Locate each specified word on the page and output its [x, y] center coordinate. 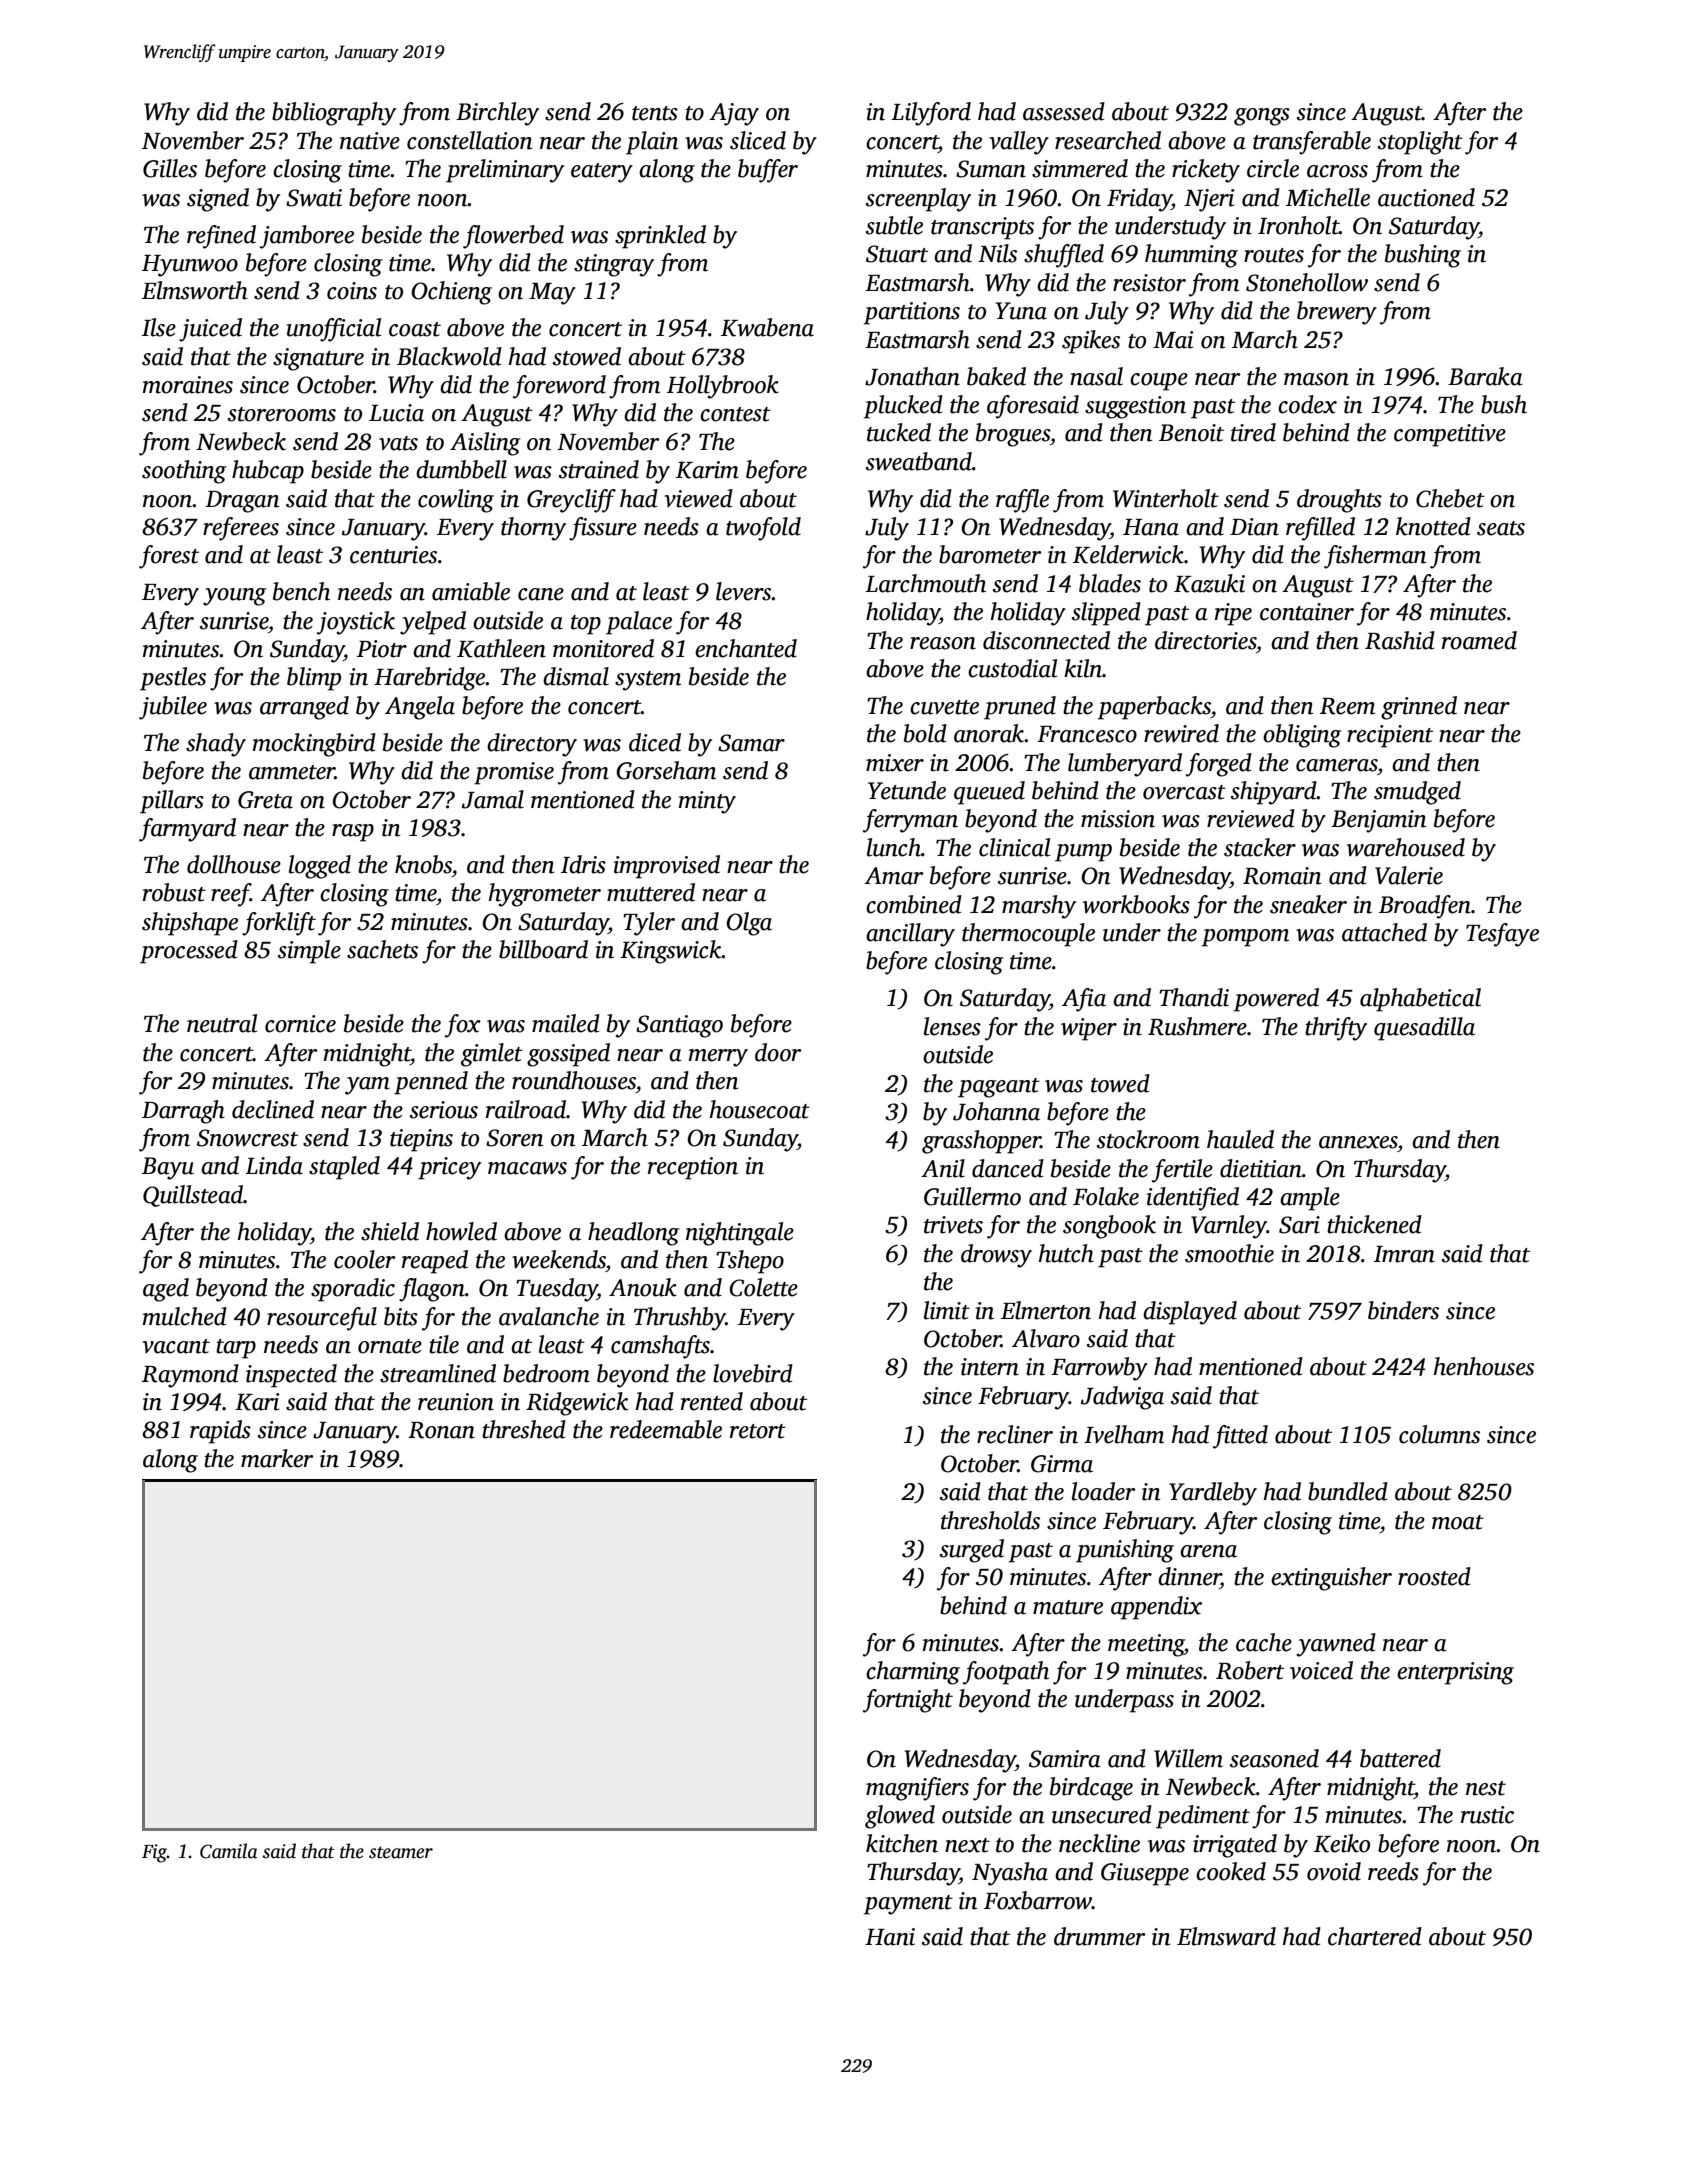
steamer [401, 1852]
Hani [890, 1937]
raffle [1022, 501]
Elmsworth [195, 290]
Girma [1062, 1464]
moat [1458, 1522]
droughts [1339, 501]
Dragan [242, 502]
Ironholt [1298, 225]
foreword [559, 387]
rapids [220, 1432]
